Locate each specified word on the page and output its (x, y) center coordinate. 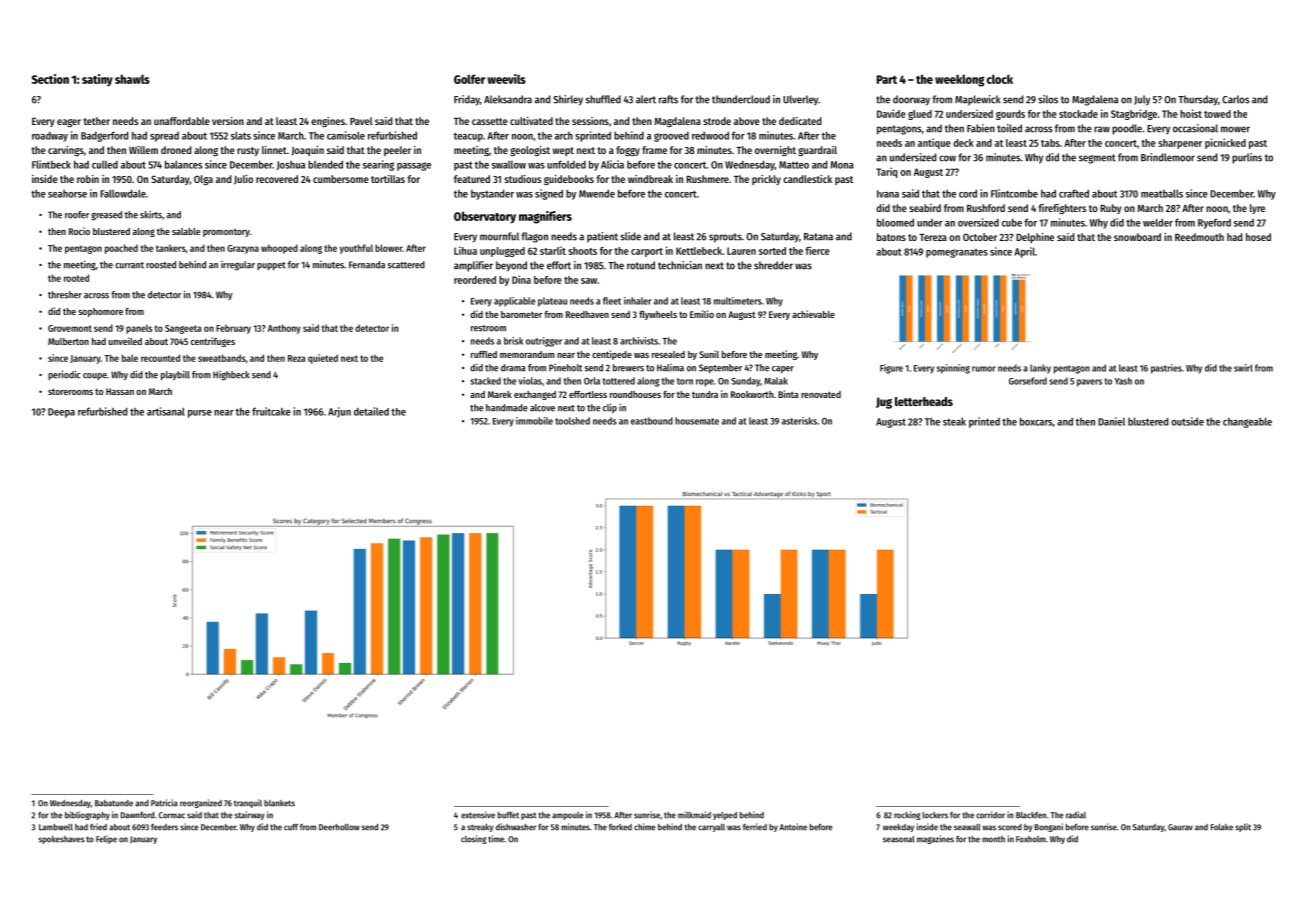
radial (1076, 815)
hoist (1191, 113)
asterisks (799, 421)
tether (97, 121)
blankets (279, 803)
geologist (530, 151)
